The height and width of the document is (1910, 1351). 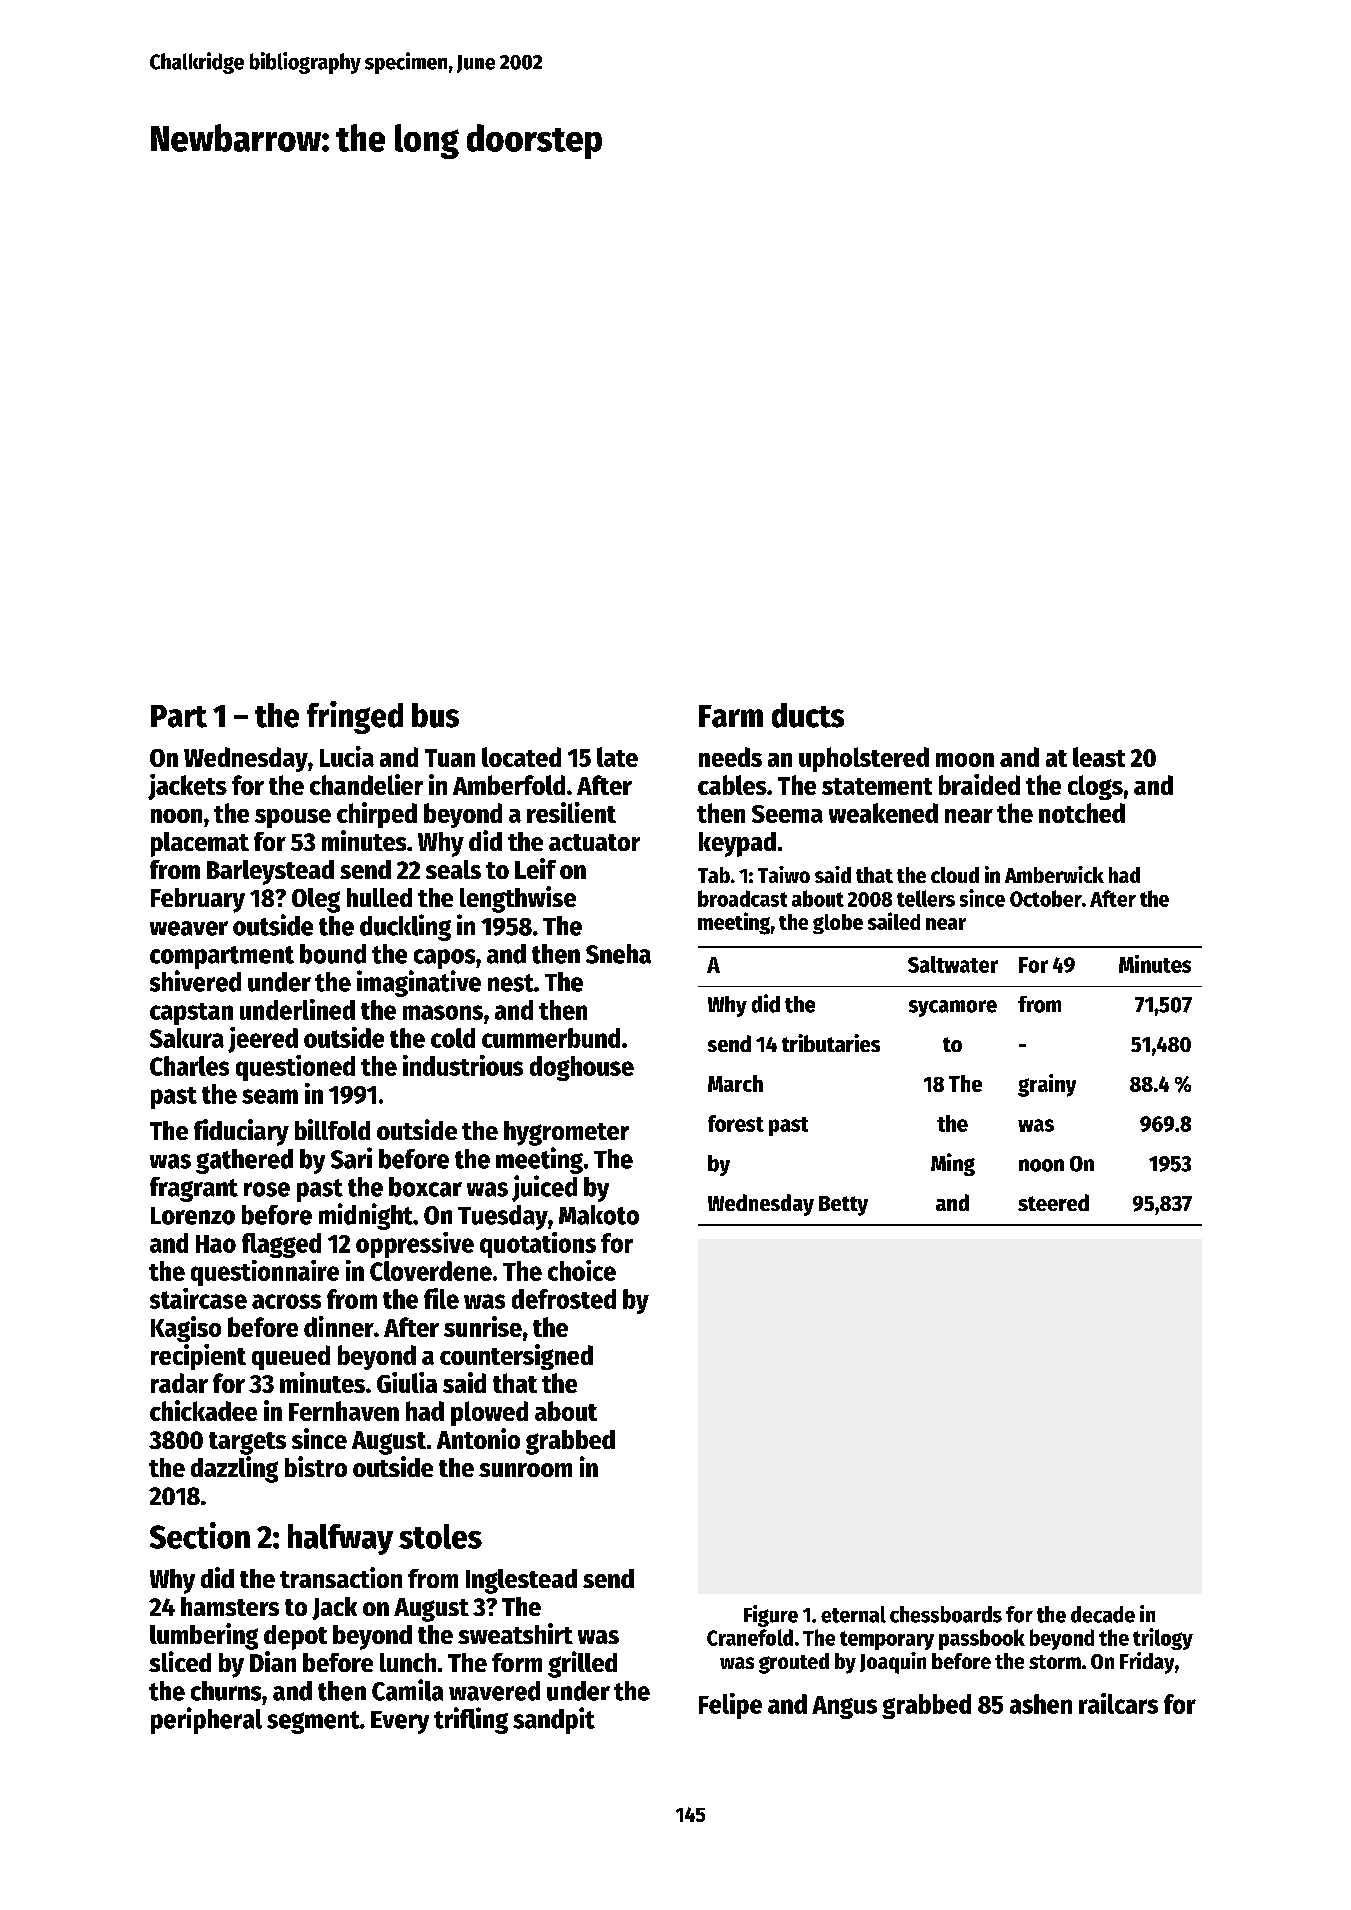 What do you see at coordinates (347, 756) in the document?
I see `Lucia` at bounding box center [347, 756].
